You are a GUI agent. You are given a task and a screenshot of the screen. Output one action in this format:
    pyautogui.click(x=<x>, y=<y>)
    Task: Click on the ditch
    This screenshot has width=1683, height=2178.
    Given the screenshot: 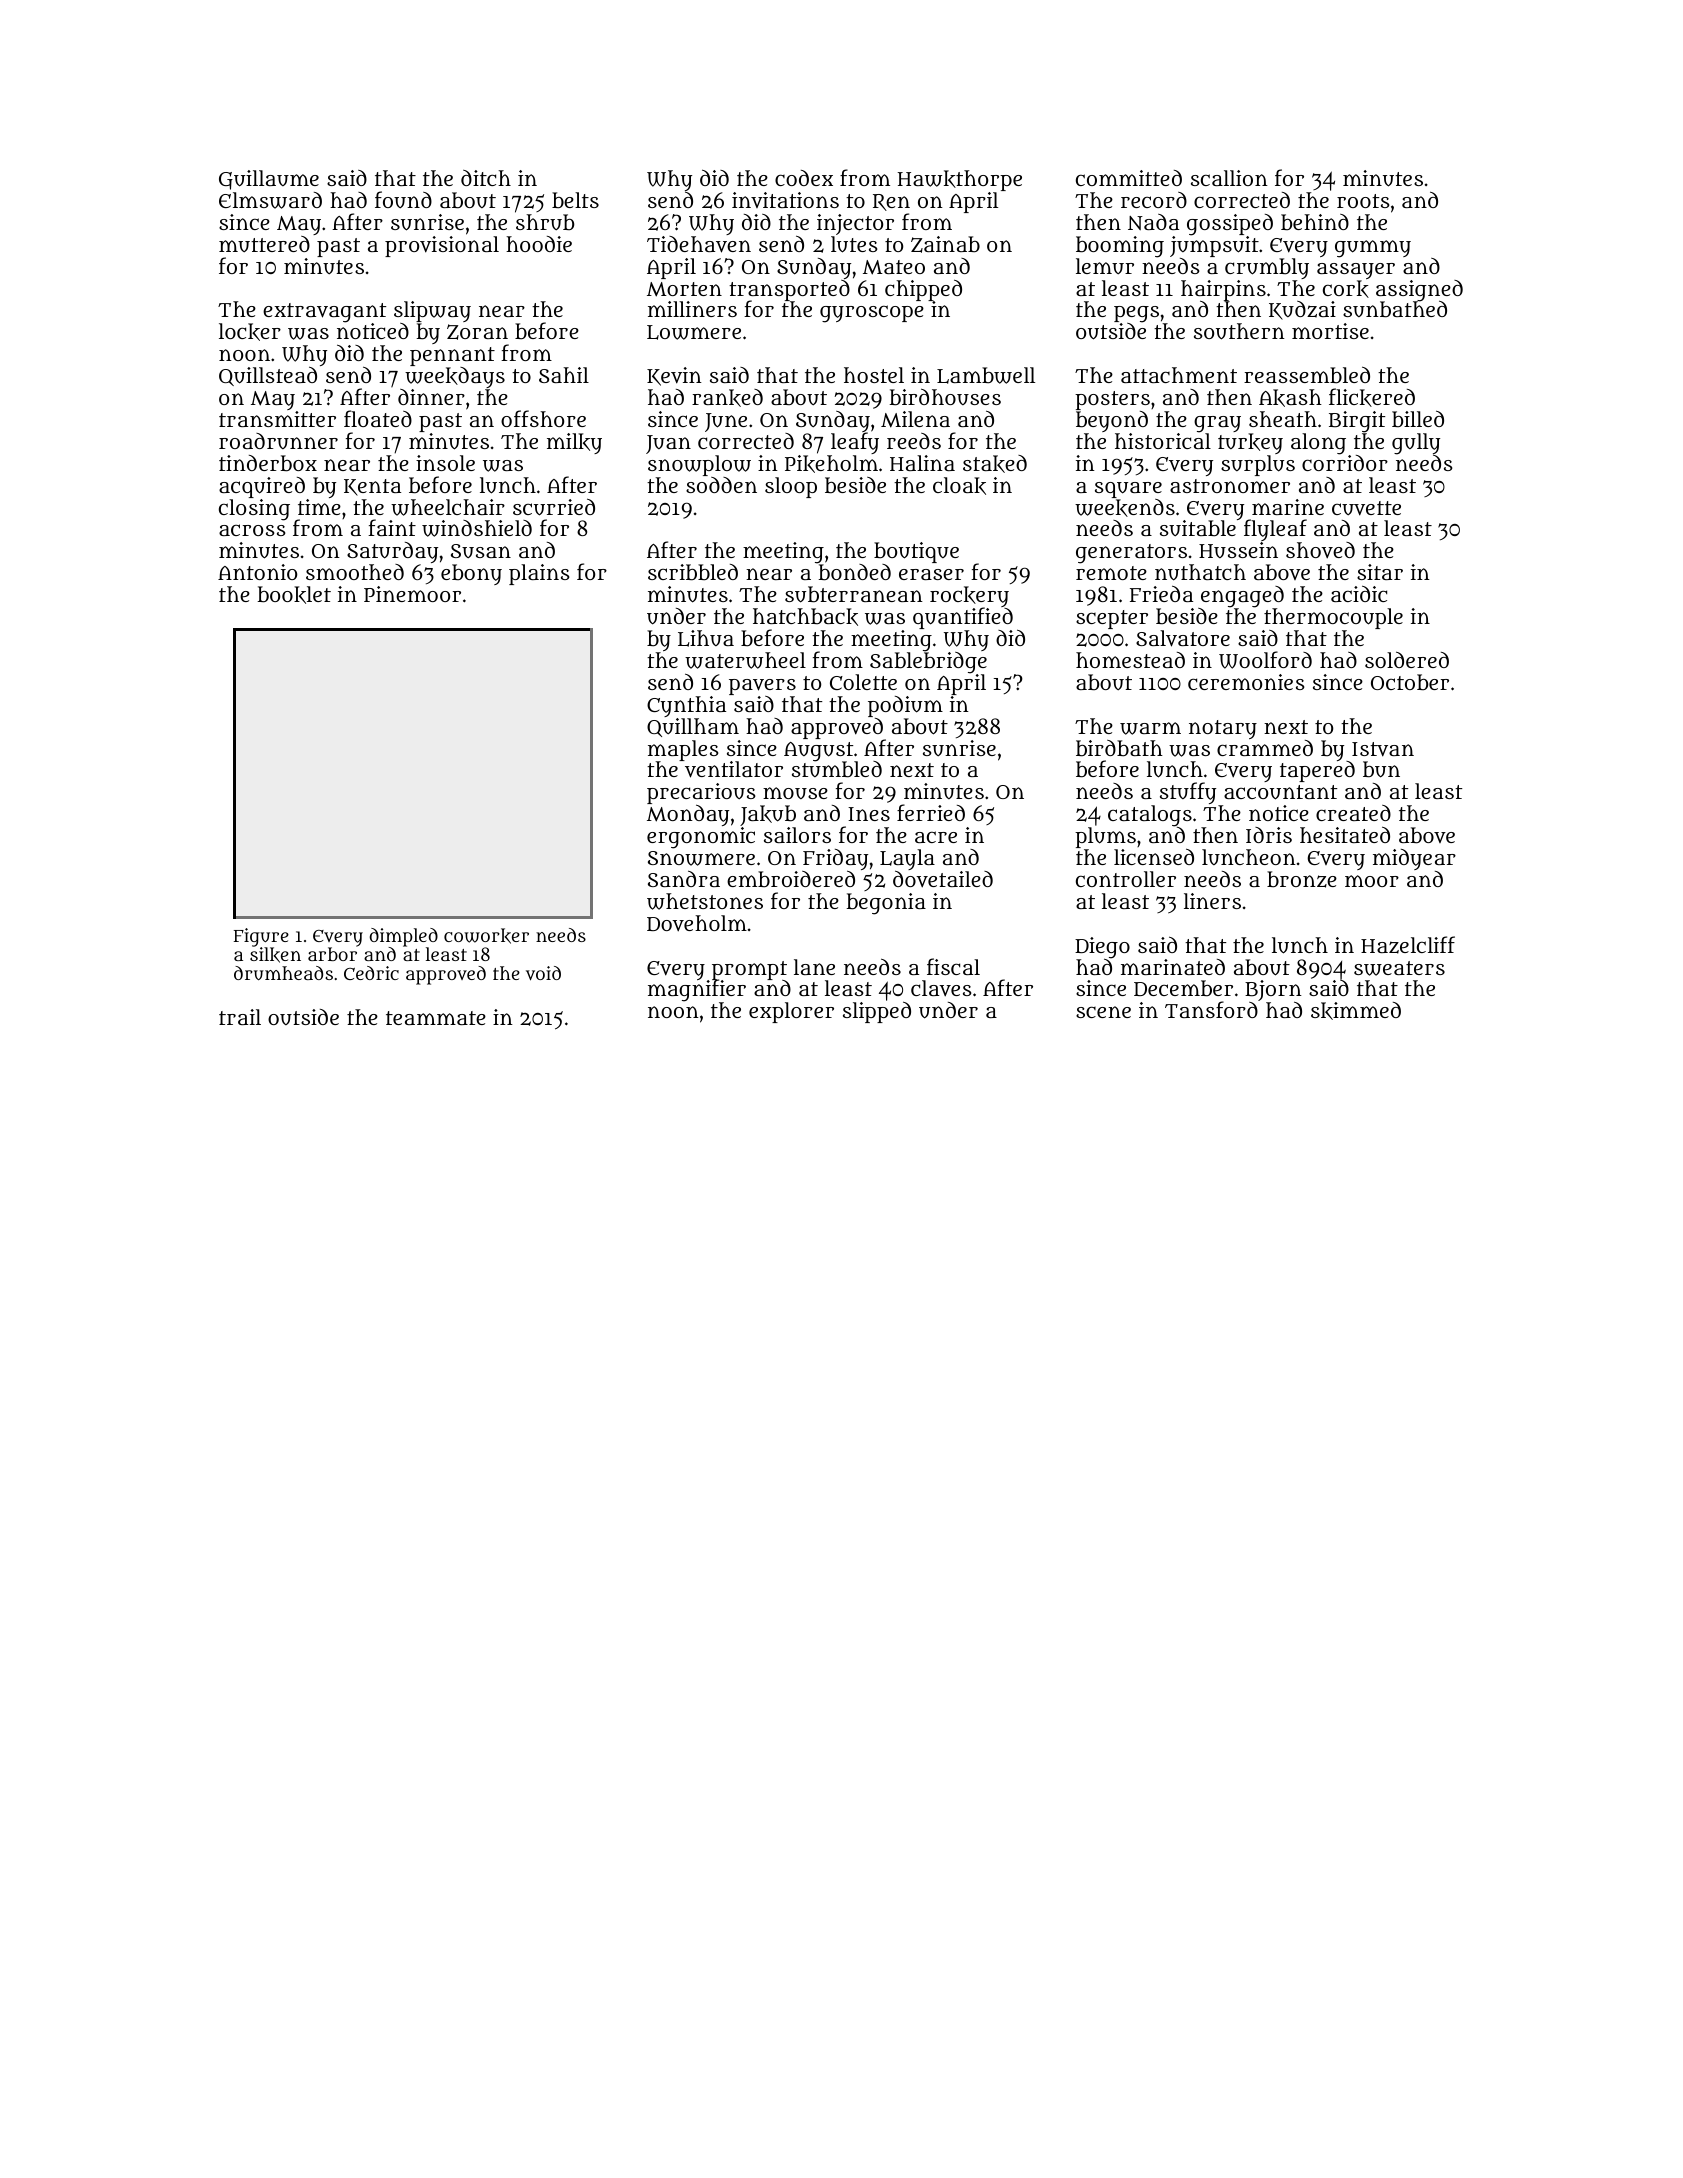 What is the action you would take?
    pyautogui.click(x=486, y=178)
